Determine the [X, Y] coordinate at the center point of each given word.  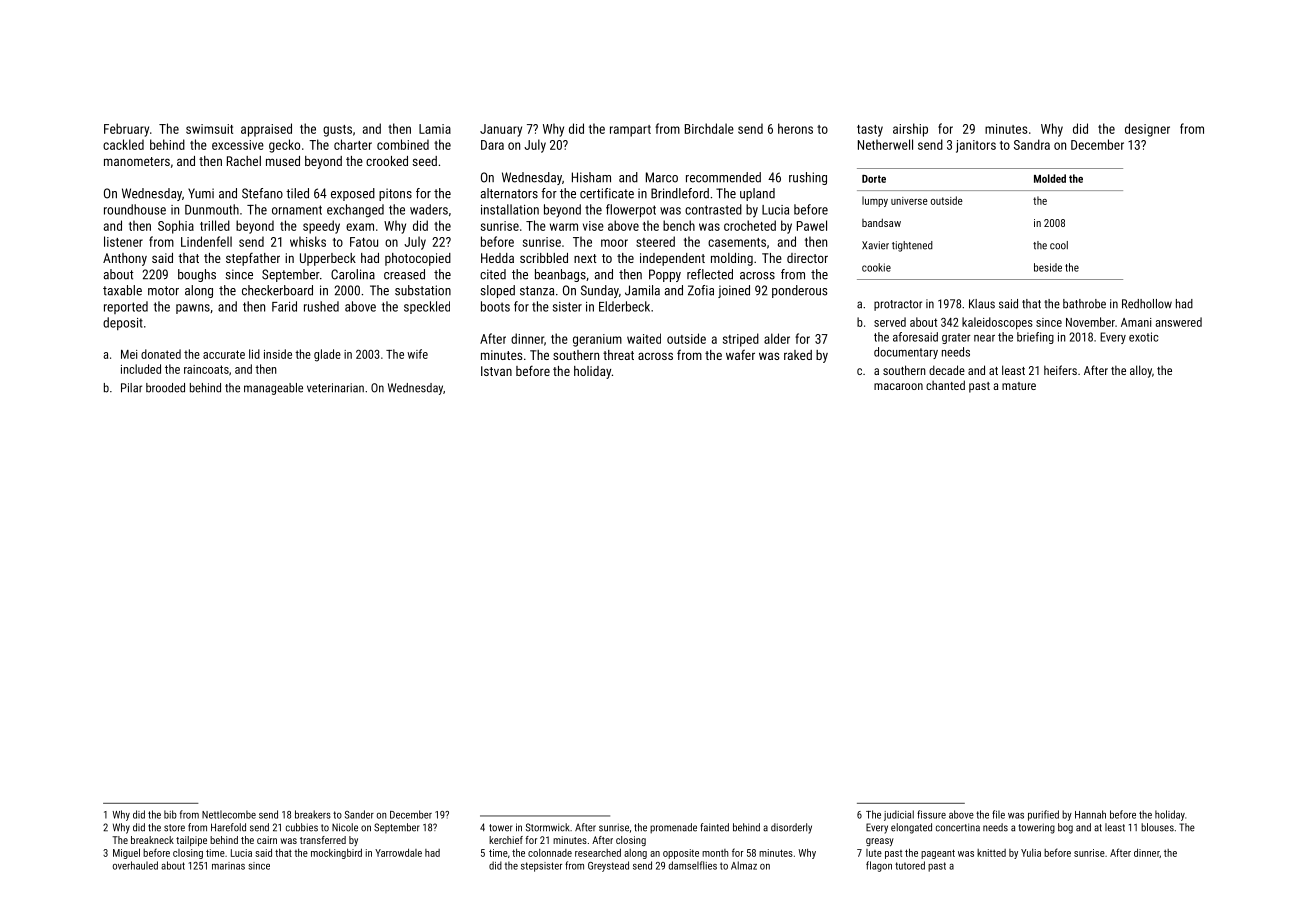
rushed [321, 306]
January [501, 130]
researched [598, 852]
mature [1019, 386]
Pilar [131, 388]
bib [170, 814]
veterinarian [335, 388]
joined [734, 291]
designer [1147, 130]
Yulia [1031, 853]
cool [1059, 245]
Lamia [435, 129]
